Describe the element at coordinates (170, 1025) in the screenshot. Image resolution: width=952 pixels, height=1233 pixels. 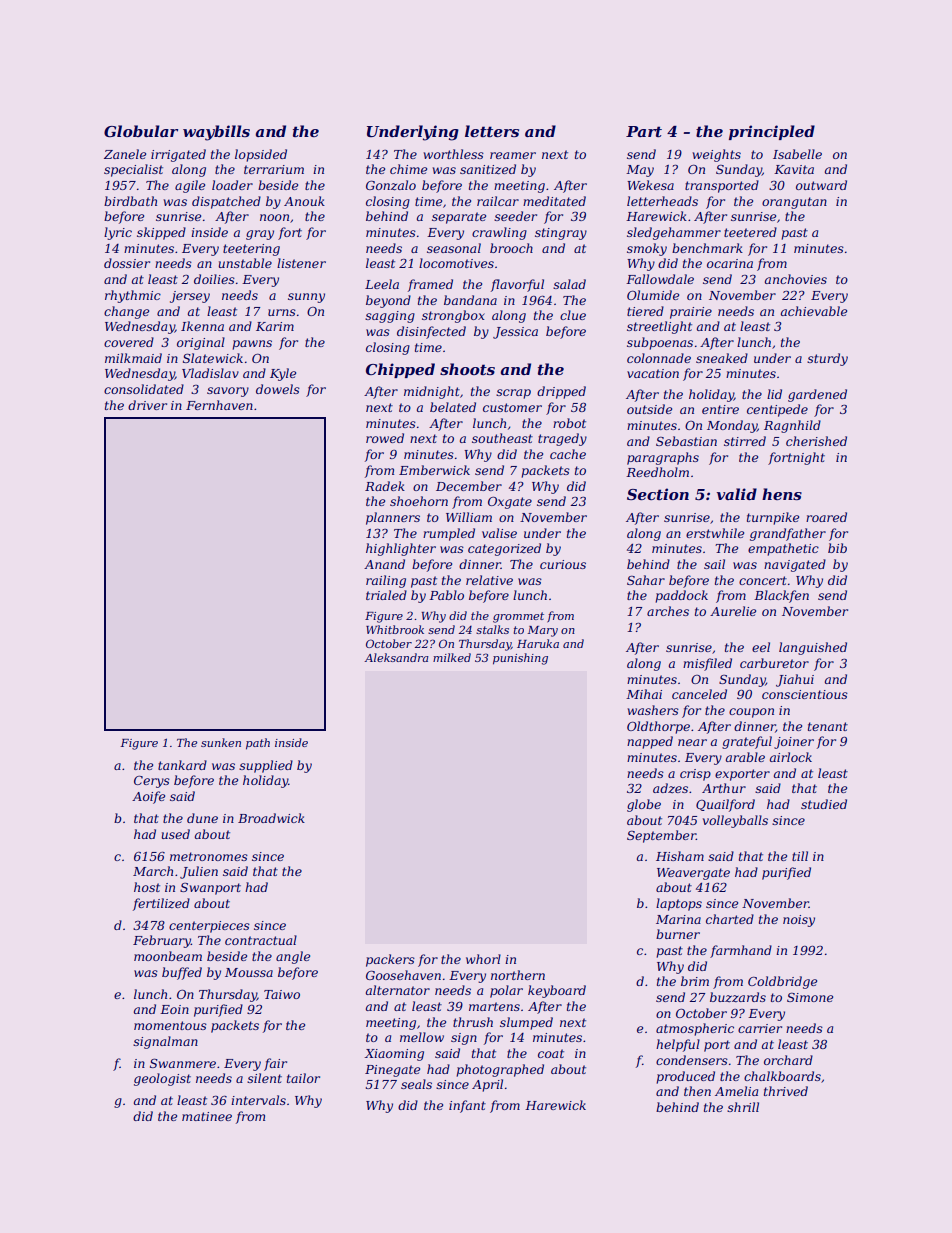
I see `momentous` at that location.
